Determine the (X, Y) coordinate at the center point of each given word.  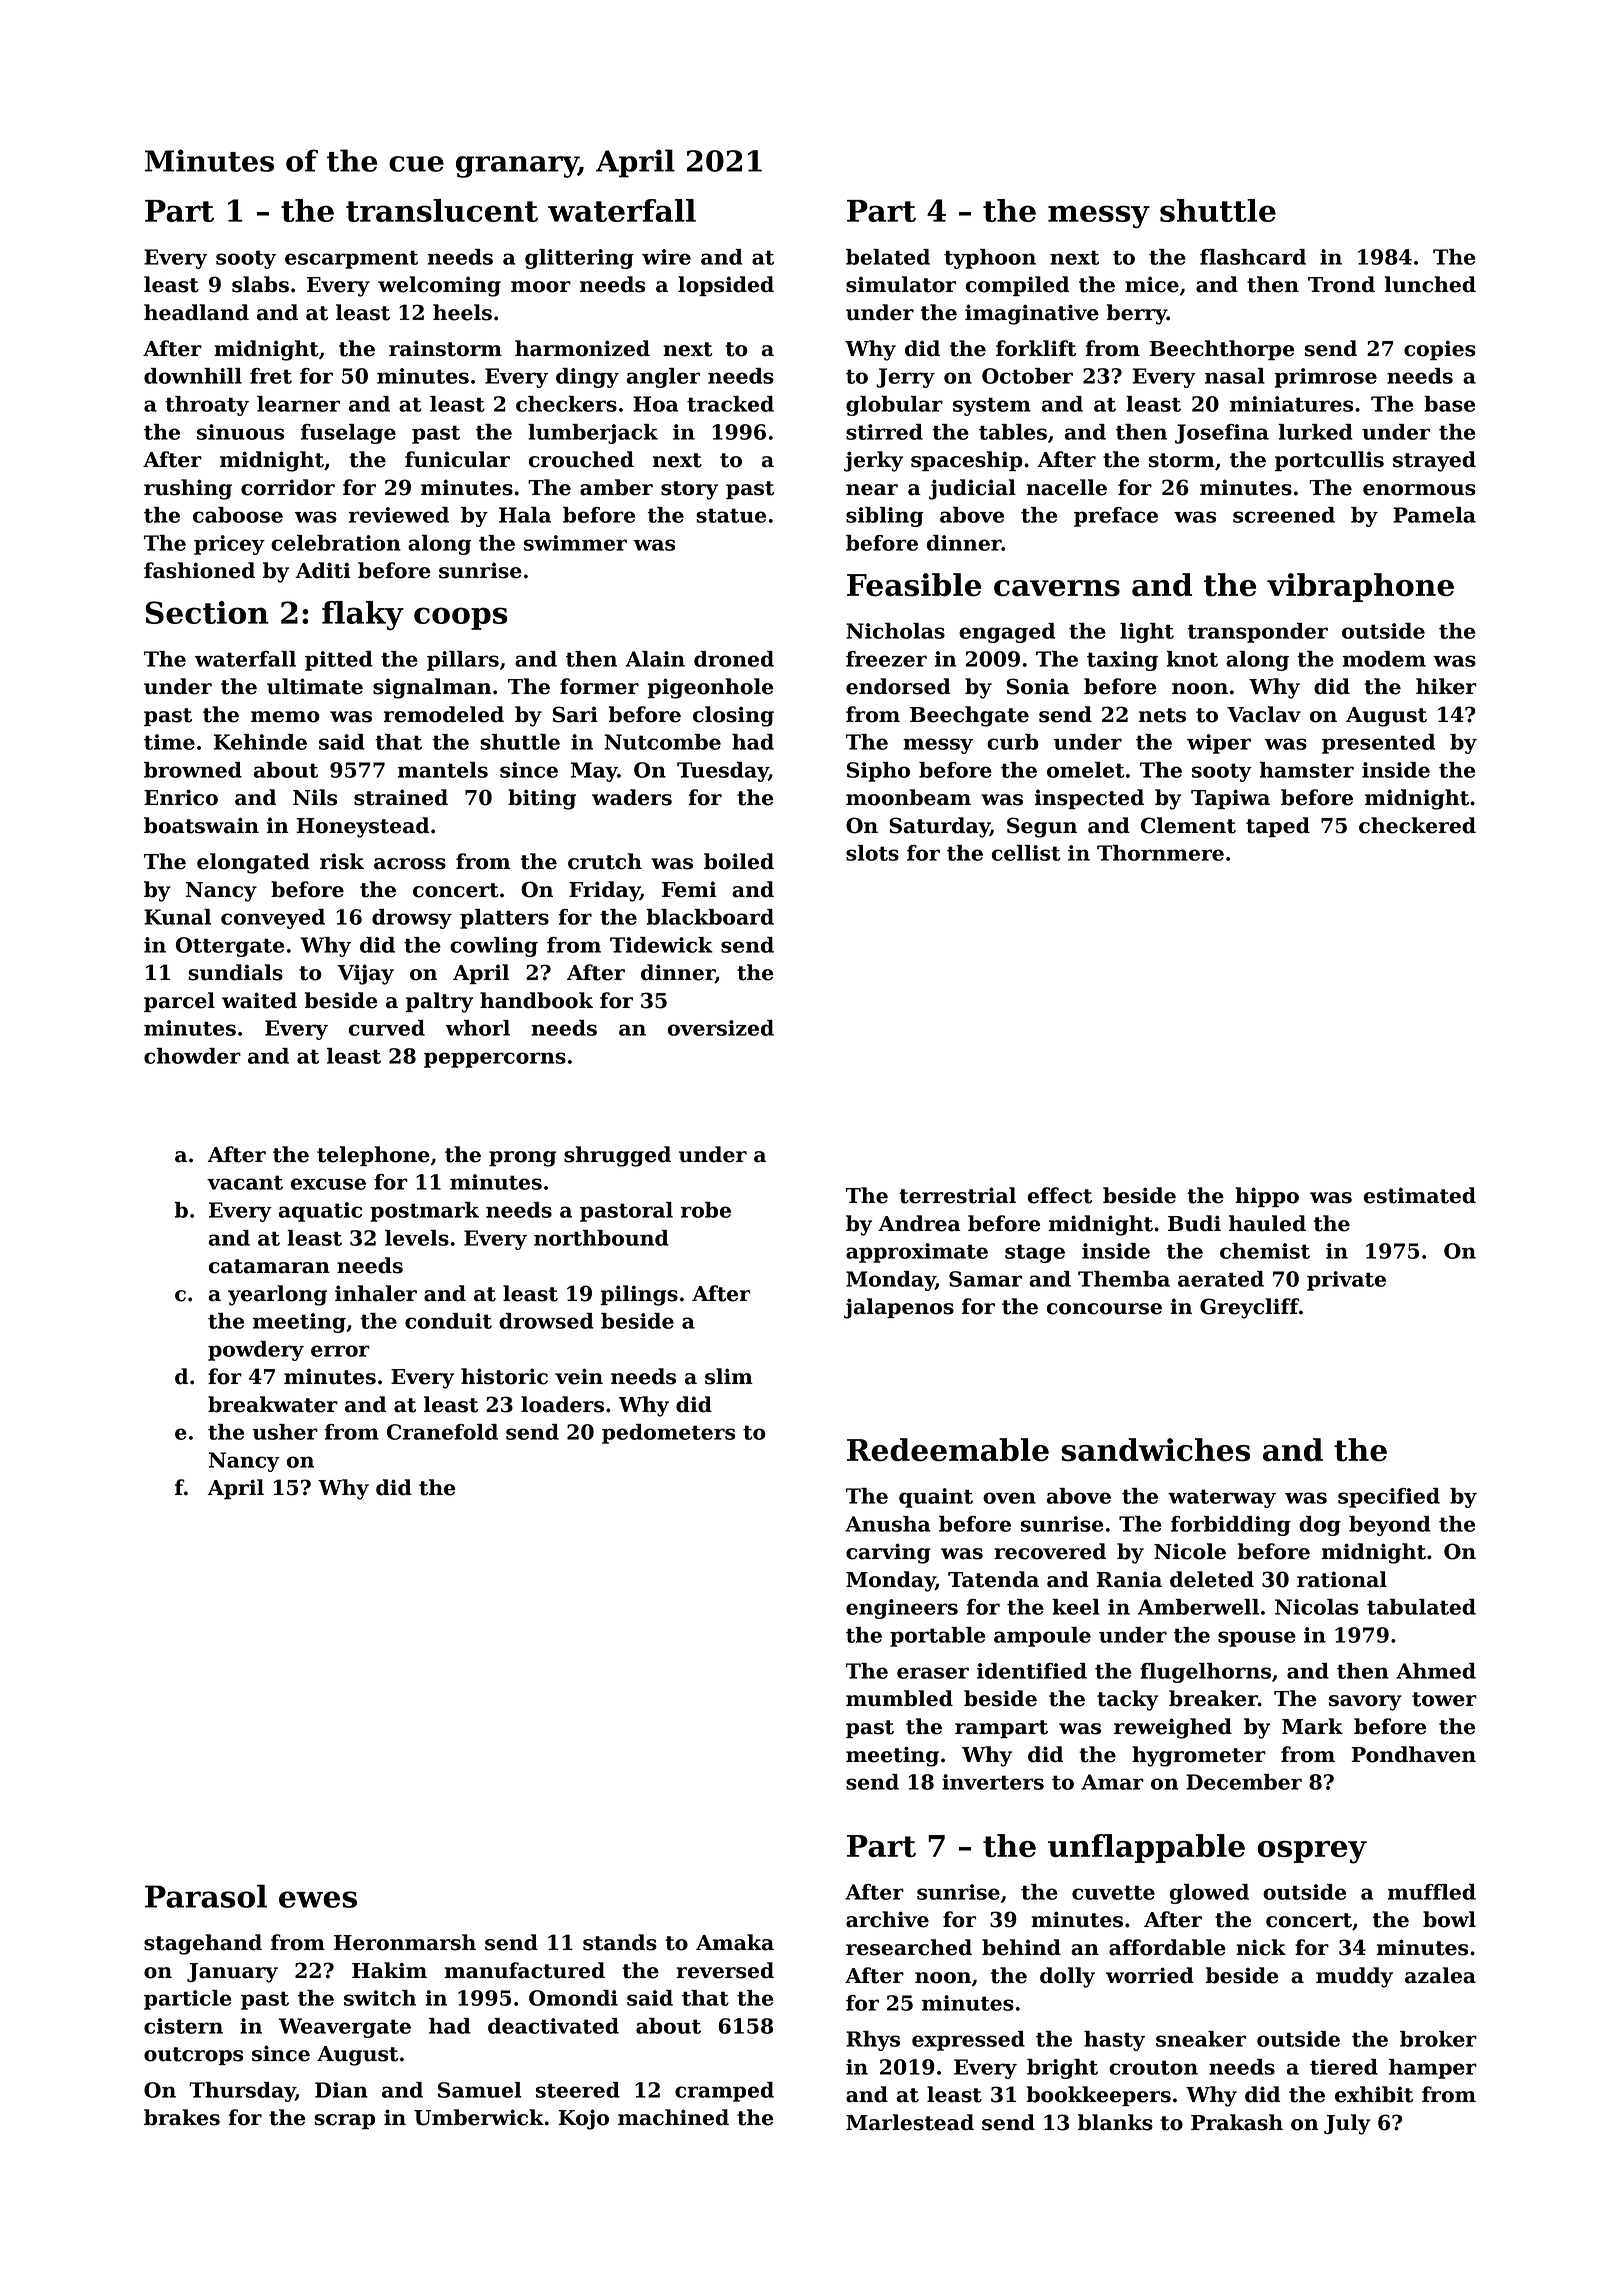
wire (666, 257)
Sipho (878, 772)
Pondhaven (1413, 1754)
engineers (902, 1609)
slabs (260, 284)
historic (504, 1376)
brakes (182, 2117)
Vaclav (1264, 714)
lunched (1430, 284)
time (169, 742)
